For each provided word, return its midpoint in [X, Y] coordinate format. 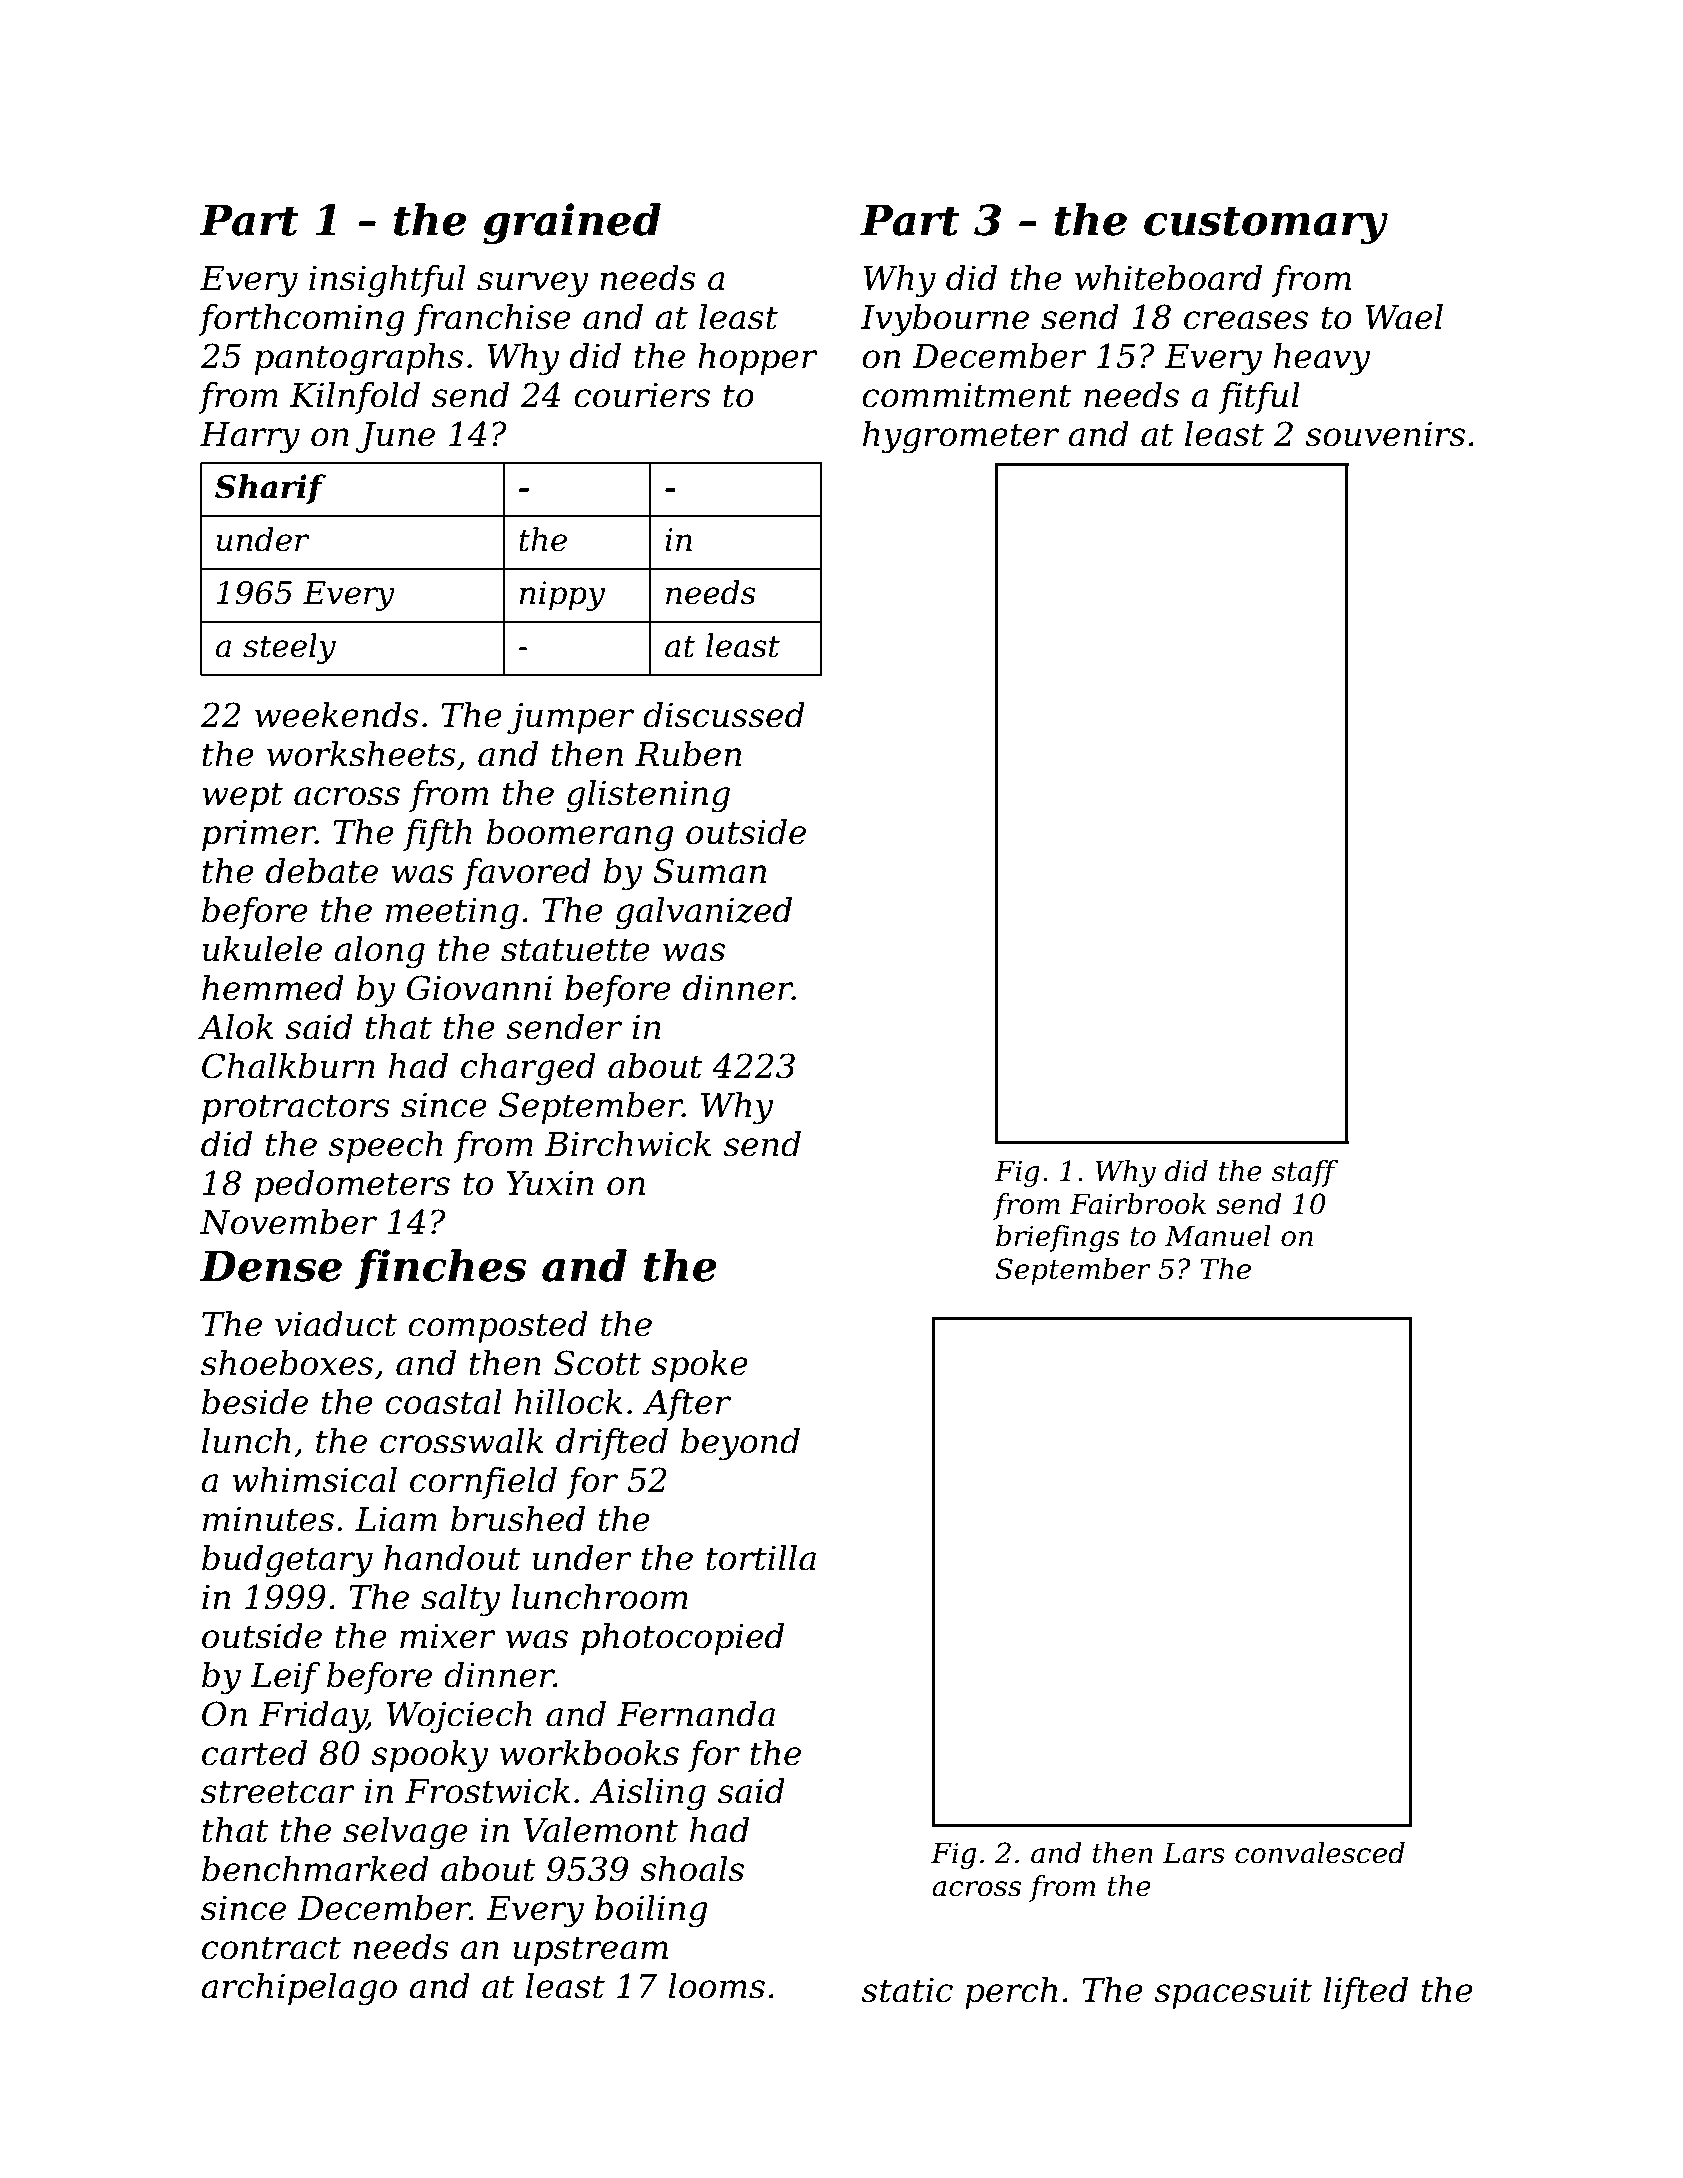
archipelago [299, 1989]
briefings [1057, 1238]
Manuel [1218, 1236]
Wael [1404, 317]
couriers [642, 395]
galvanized [703, 913]
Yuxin [549, 1183]
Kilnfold [355, 398]
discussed [724, 715]
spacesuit [1233, 1993]
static [907, 1990]
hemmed [273, 988]
